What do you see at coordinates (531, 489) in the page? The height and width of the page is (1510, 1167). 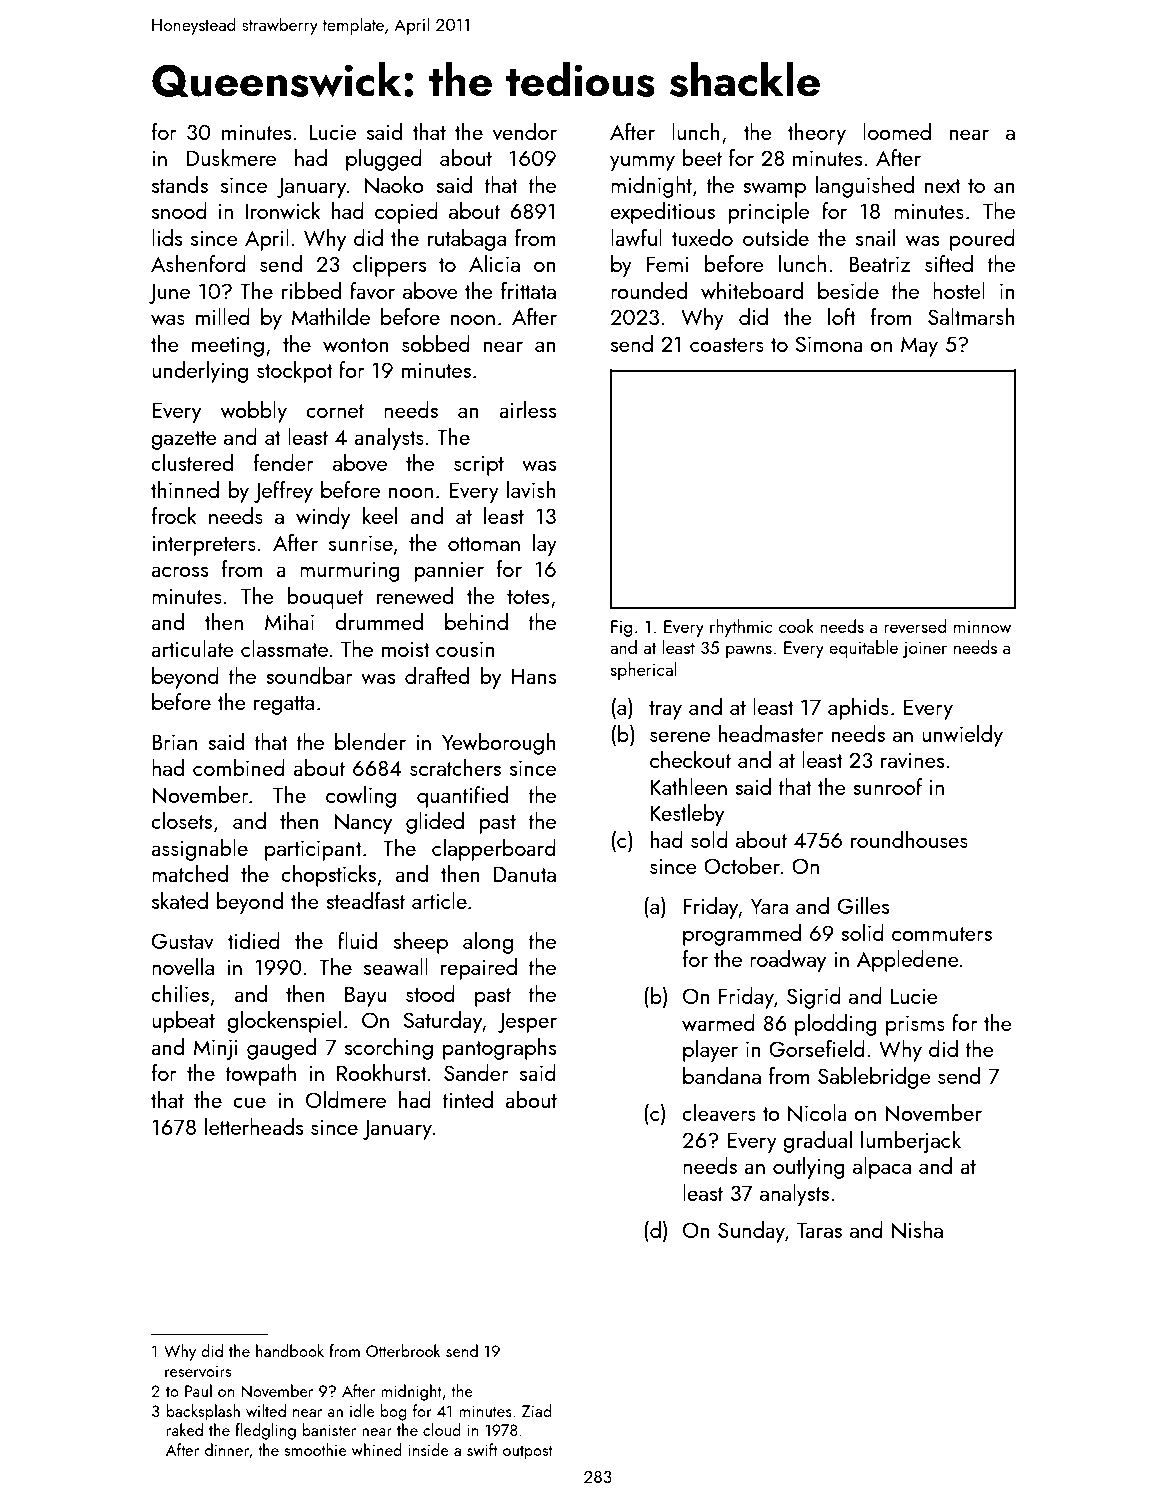 I see `lavish` at bounding box center [531, 489].
